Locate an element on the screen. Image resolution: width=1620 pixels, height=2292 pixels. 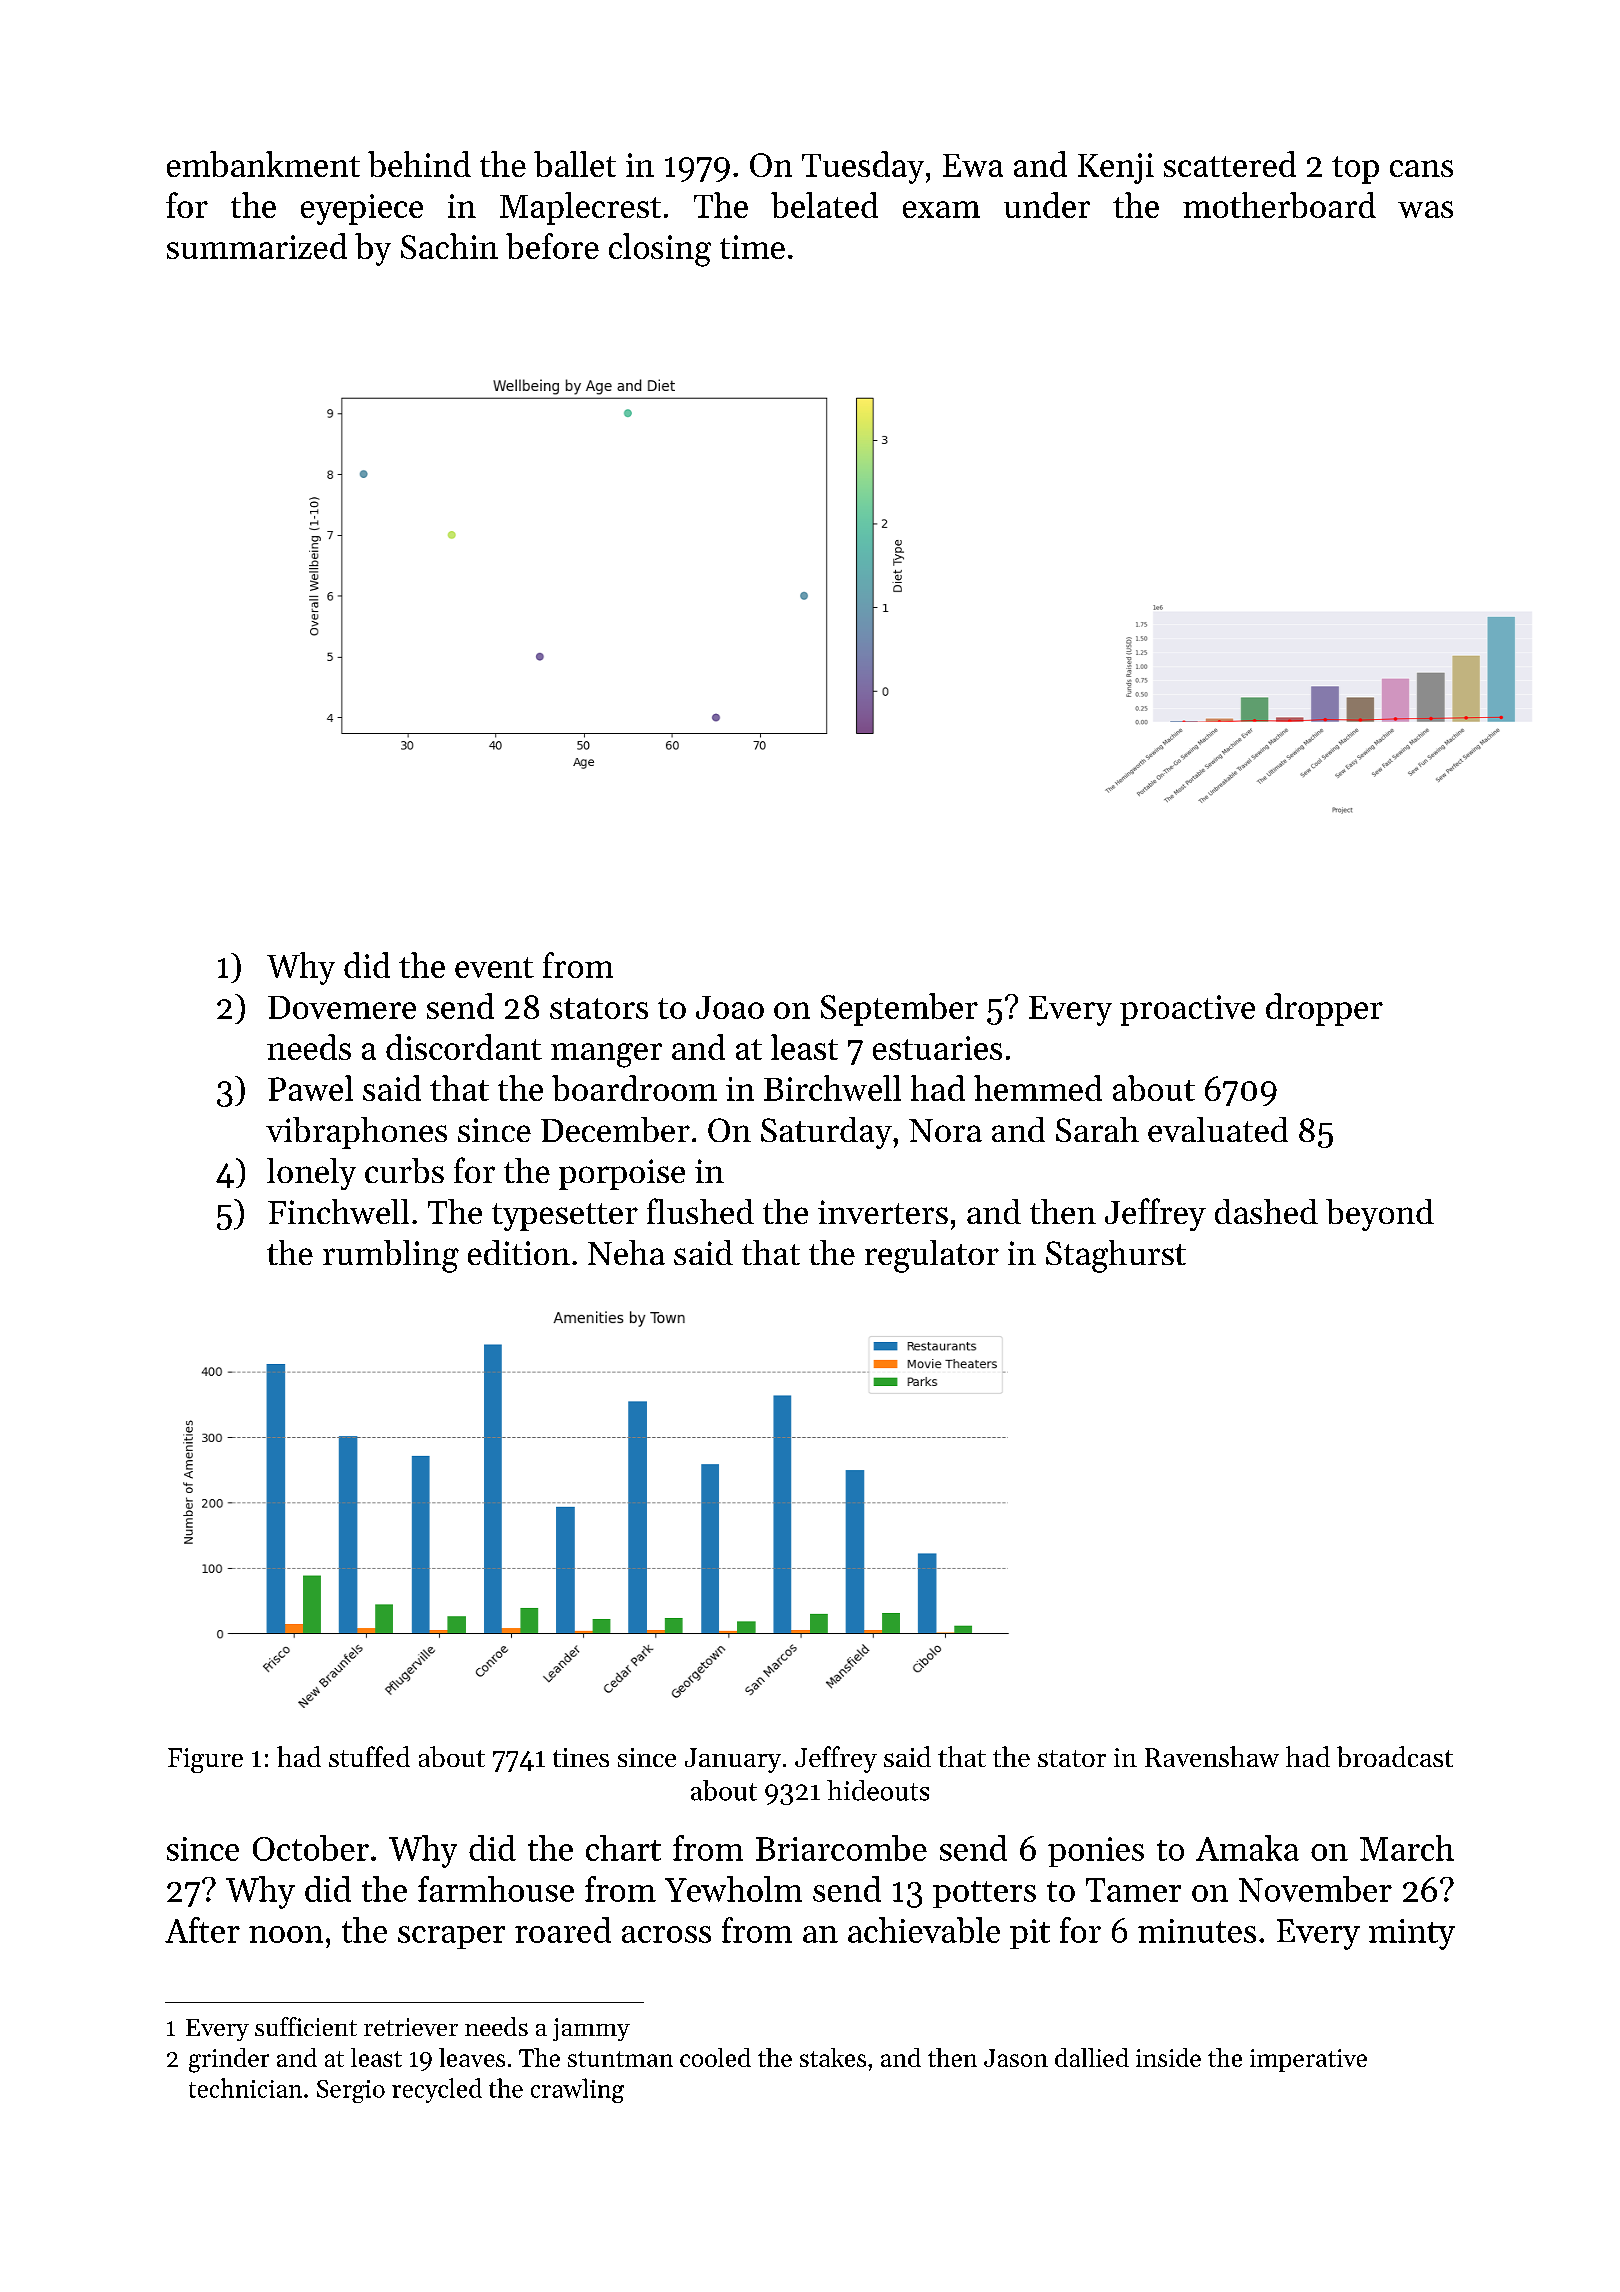
Neha is located at coordinates (626, 1252).
